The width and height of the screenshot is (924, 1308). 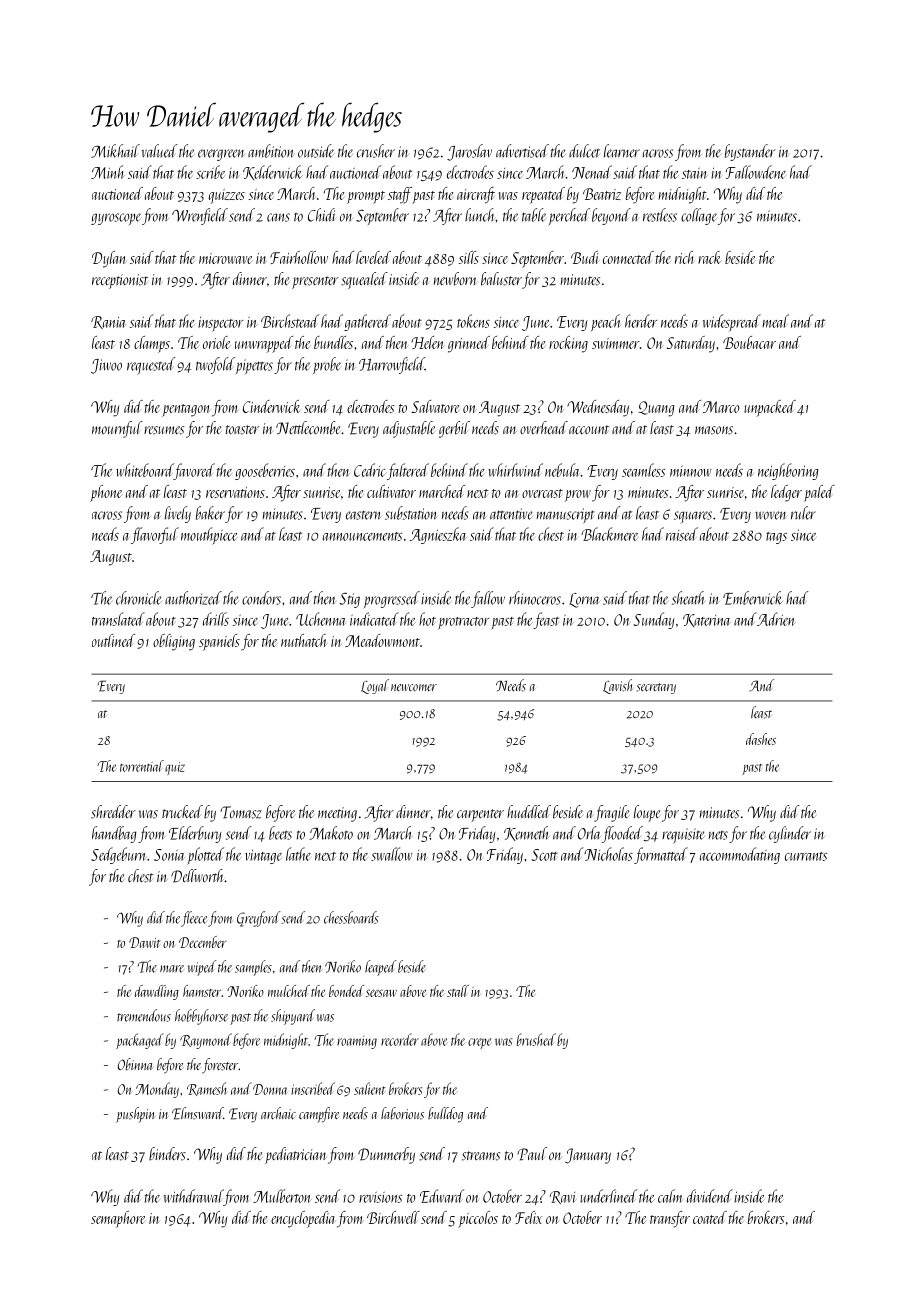 I want to click on feast, so click(x=546, y=620).
